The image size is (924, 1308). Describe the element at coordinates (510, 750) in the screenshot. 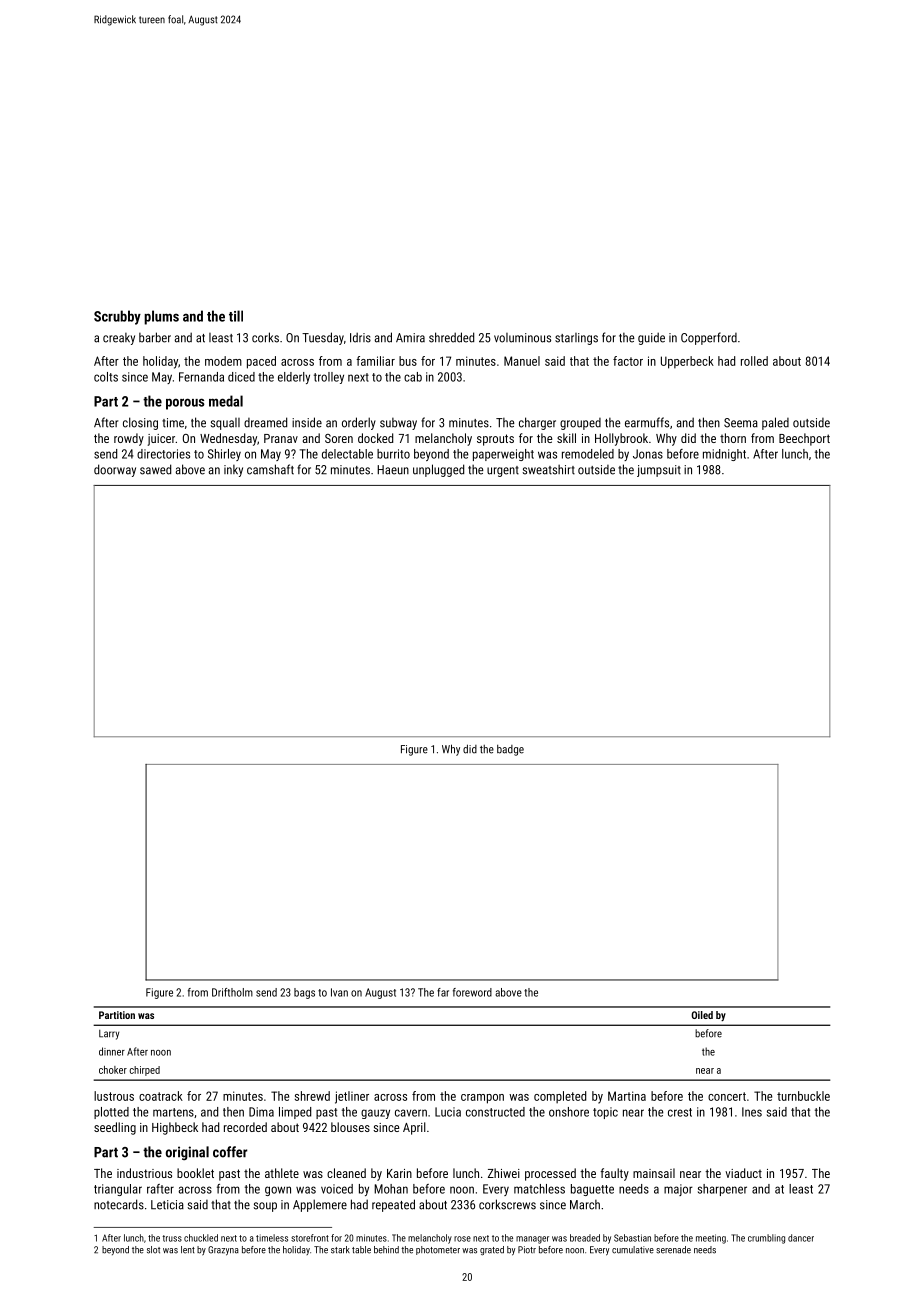

I see `badge` at that location.
